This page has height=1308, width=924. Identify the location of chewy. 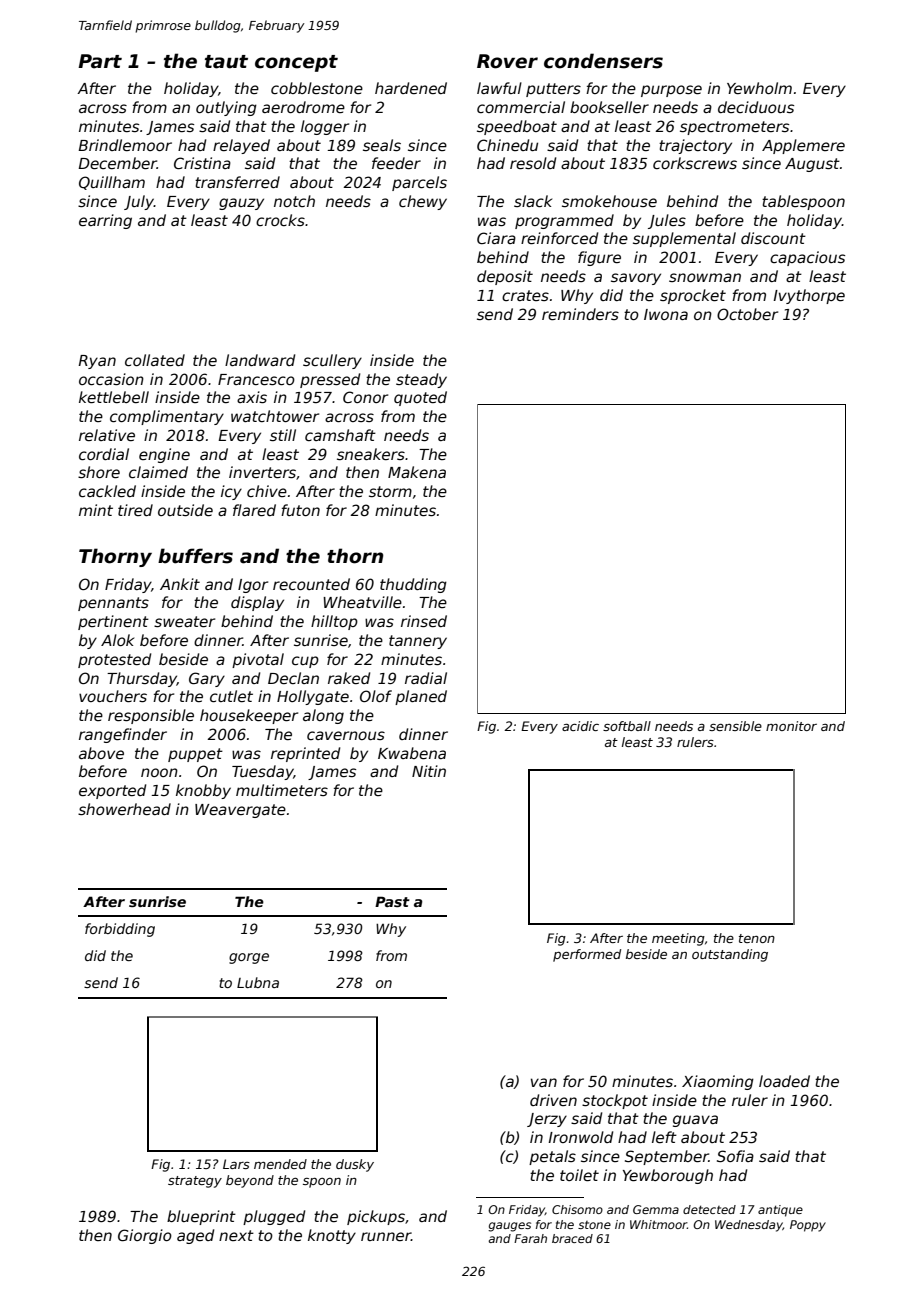
(423, 202).
